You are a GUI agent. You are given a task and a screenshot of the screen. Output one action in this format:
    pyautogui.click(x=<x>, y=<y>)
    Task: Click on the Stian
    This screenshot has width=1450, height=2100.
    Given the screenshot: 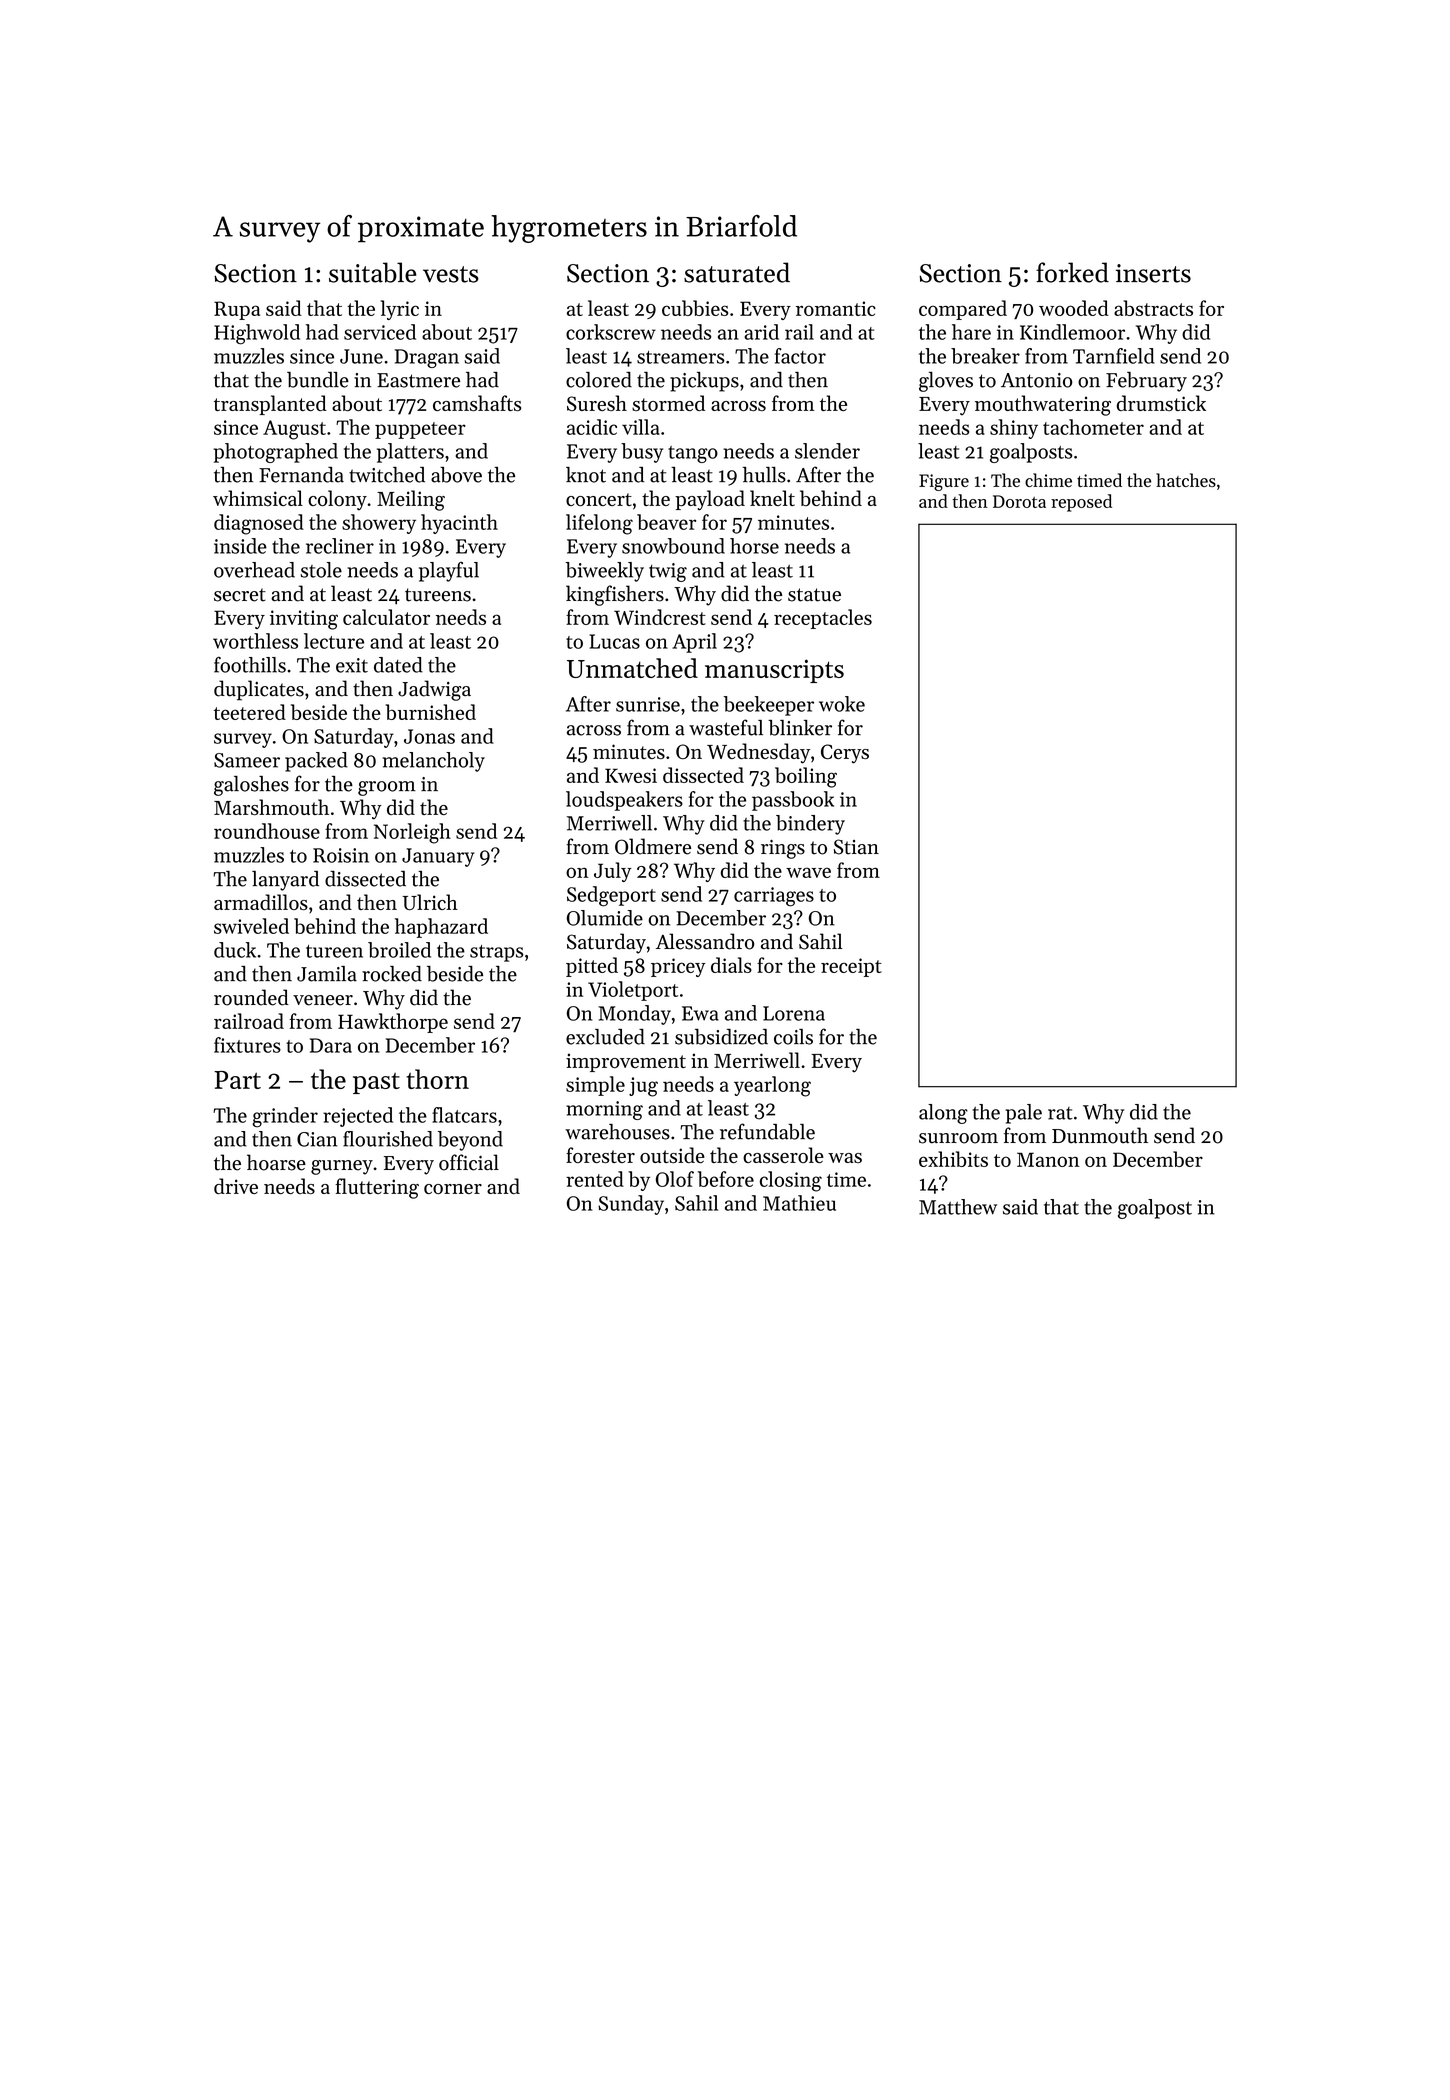 What is the action you would take?
    pyautogui.click(x=856, y=847)
